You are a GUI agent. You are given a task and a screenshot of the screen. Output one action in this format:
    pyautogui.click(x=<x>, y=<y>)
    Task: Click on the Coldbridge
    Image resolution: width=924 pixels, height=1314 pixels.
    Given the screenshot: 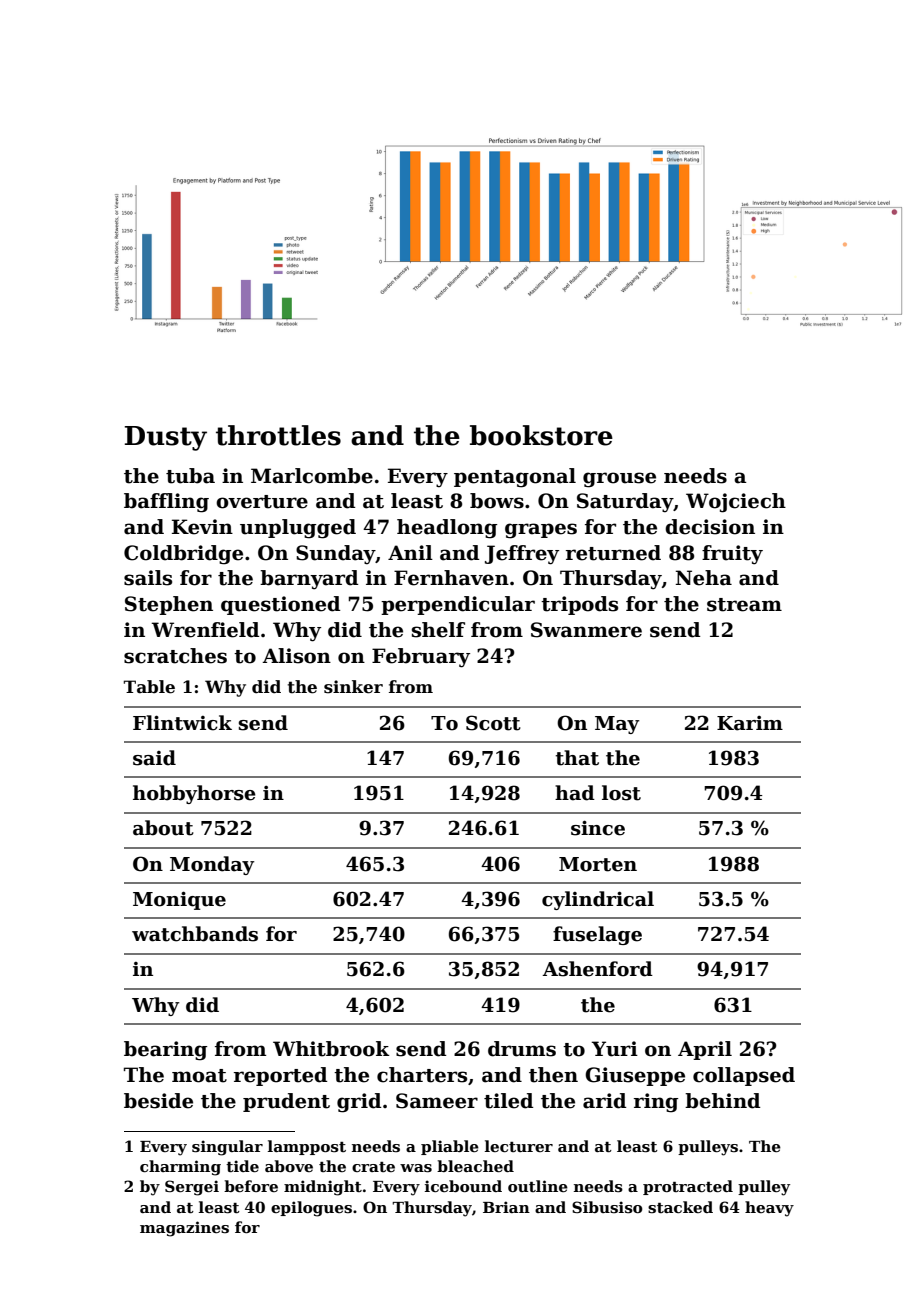 What is the action you would take?
    pyautogui.click(x=183, y=555)
